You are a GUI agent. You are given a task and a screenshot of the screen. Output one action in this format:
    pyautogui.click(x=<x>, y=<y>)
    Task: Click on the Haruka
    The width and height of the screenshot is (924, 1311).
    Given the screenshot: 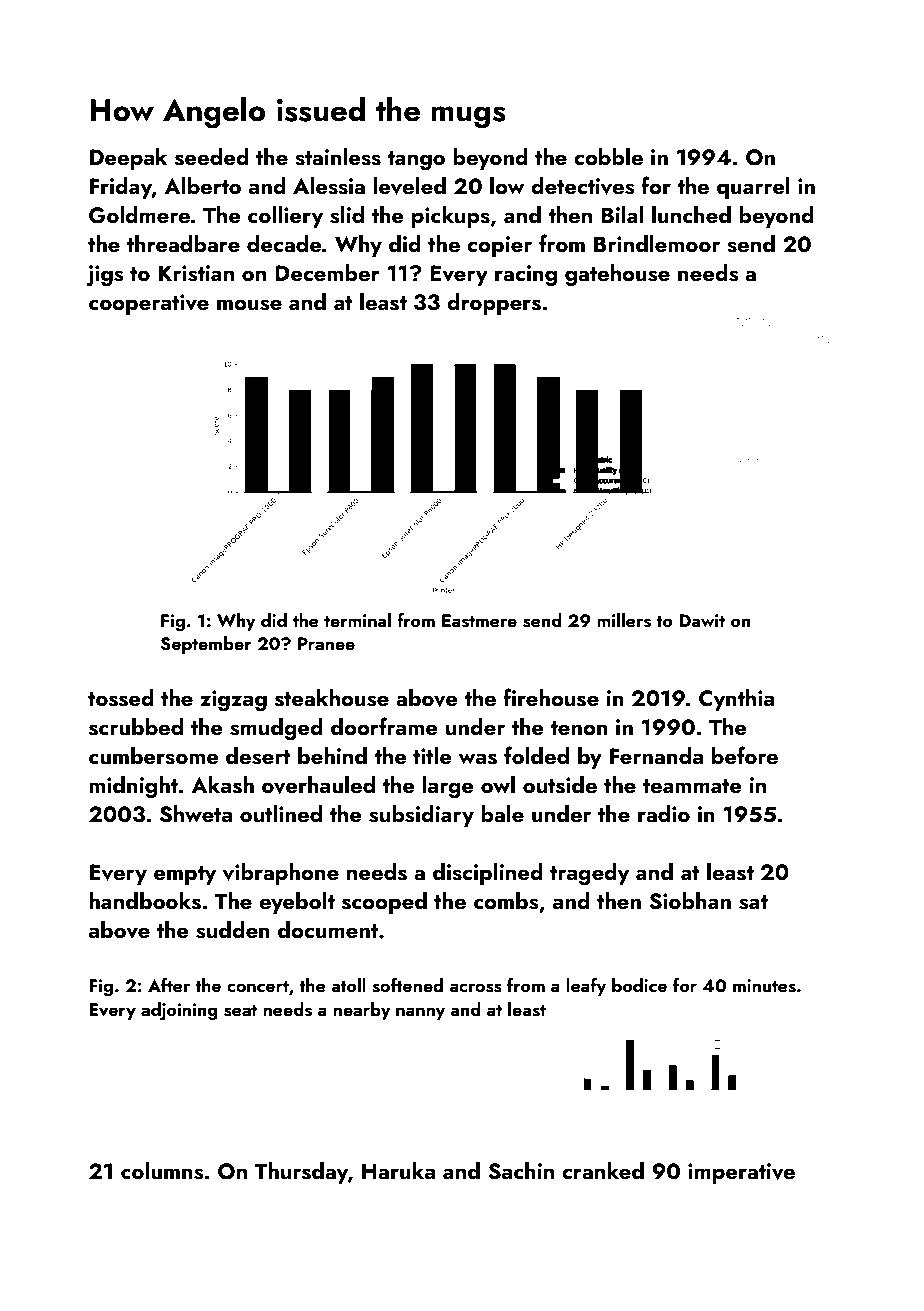 What is the action you would take?
    pyautogui.click(x=398, y=1170)
